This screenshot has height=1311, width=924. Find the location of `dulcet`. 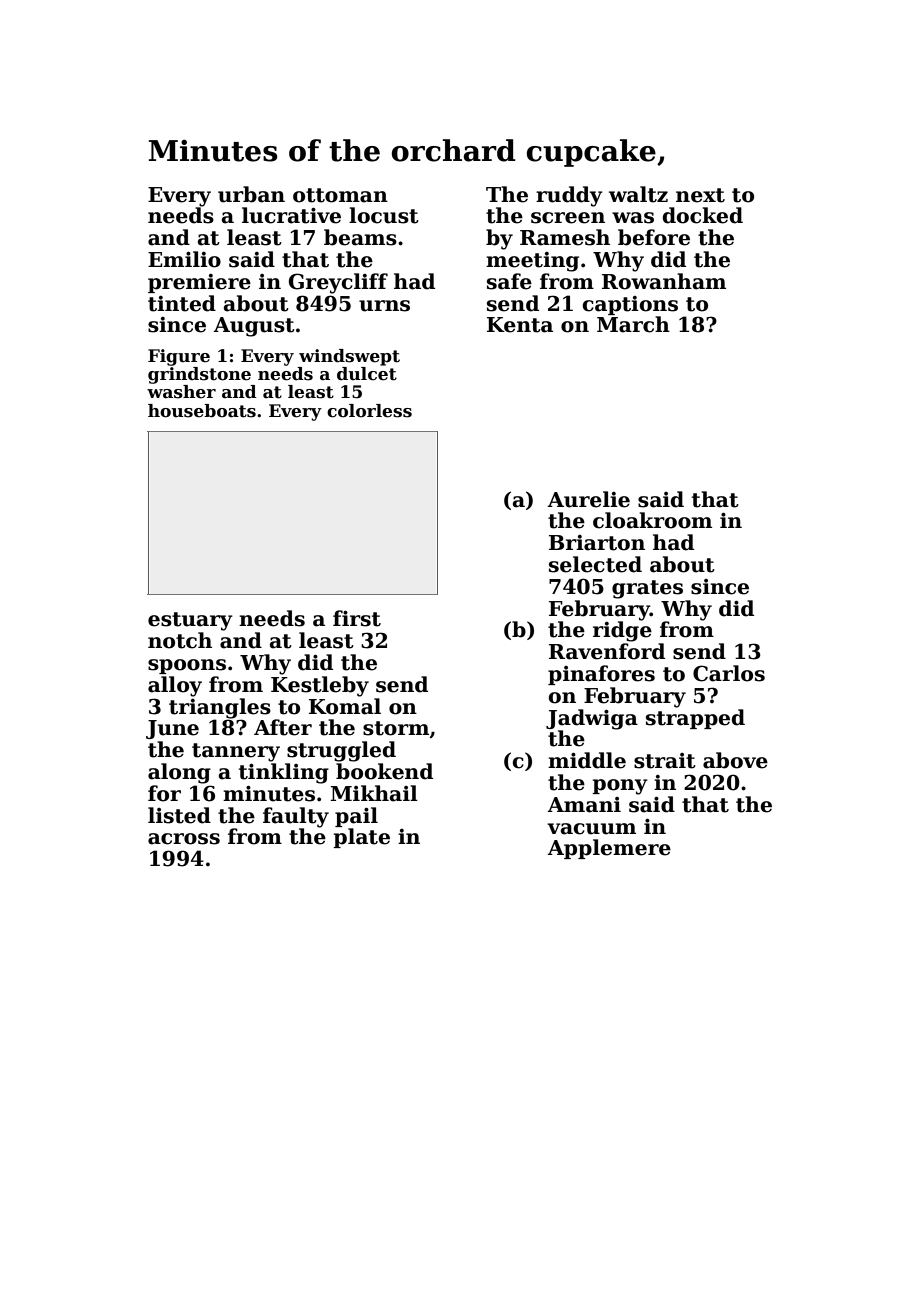

dulcet is located at coordinates (367, 374).
